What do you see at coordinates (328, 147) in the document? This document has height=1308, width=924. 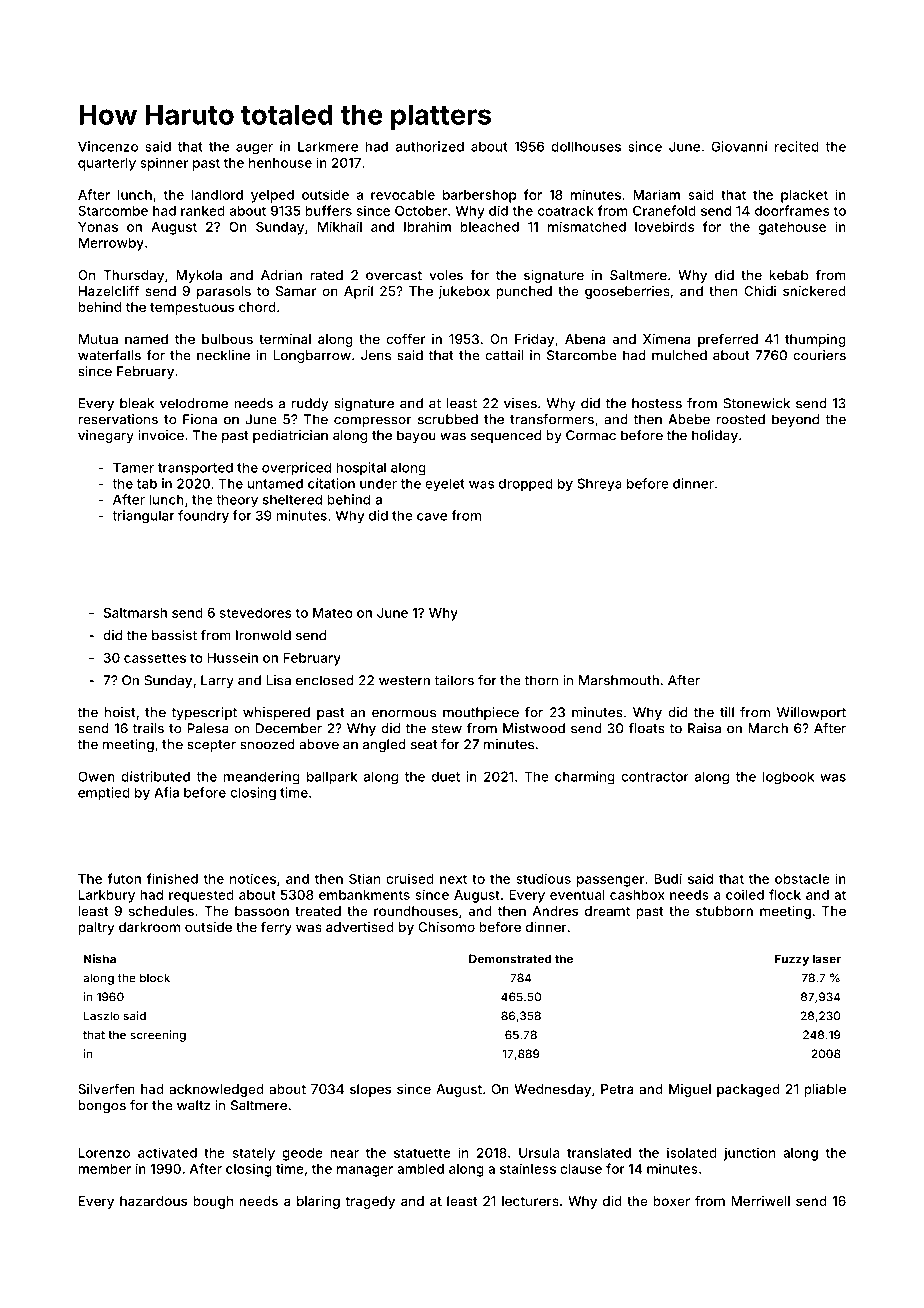 I see `Larkmere` at bounding box center [328, 147].
